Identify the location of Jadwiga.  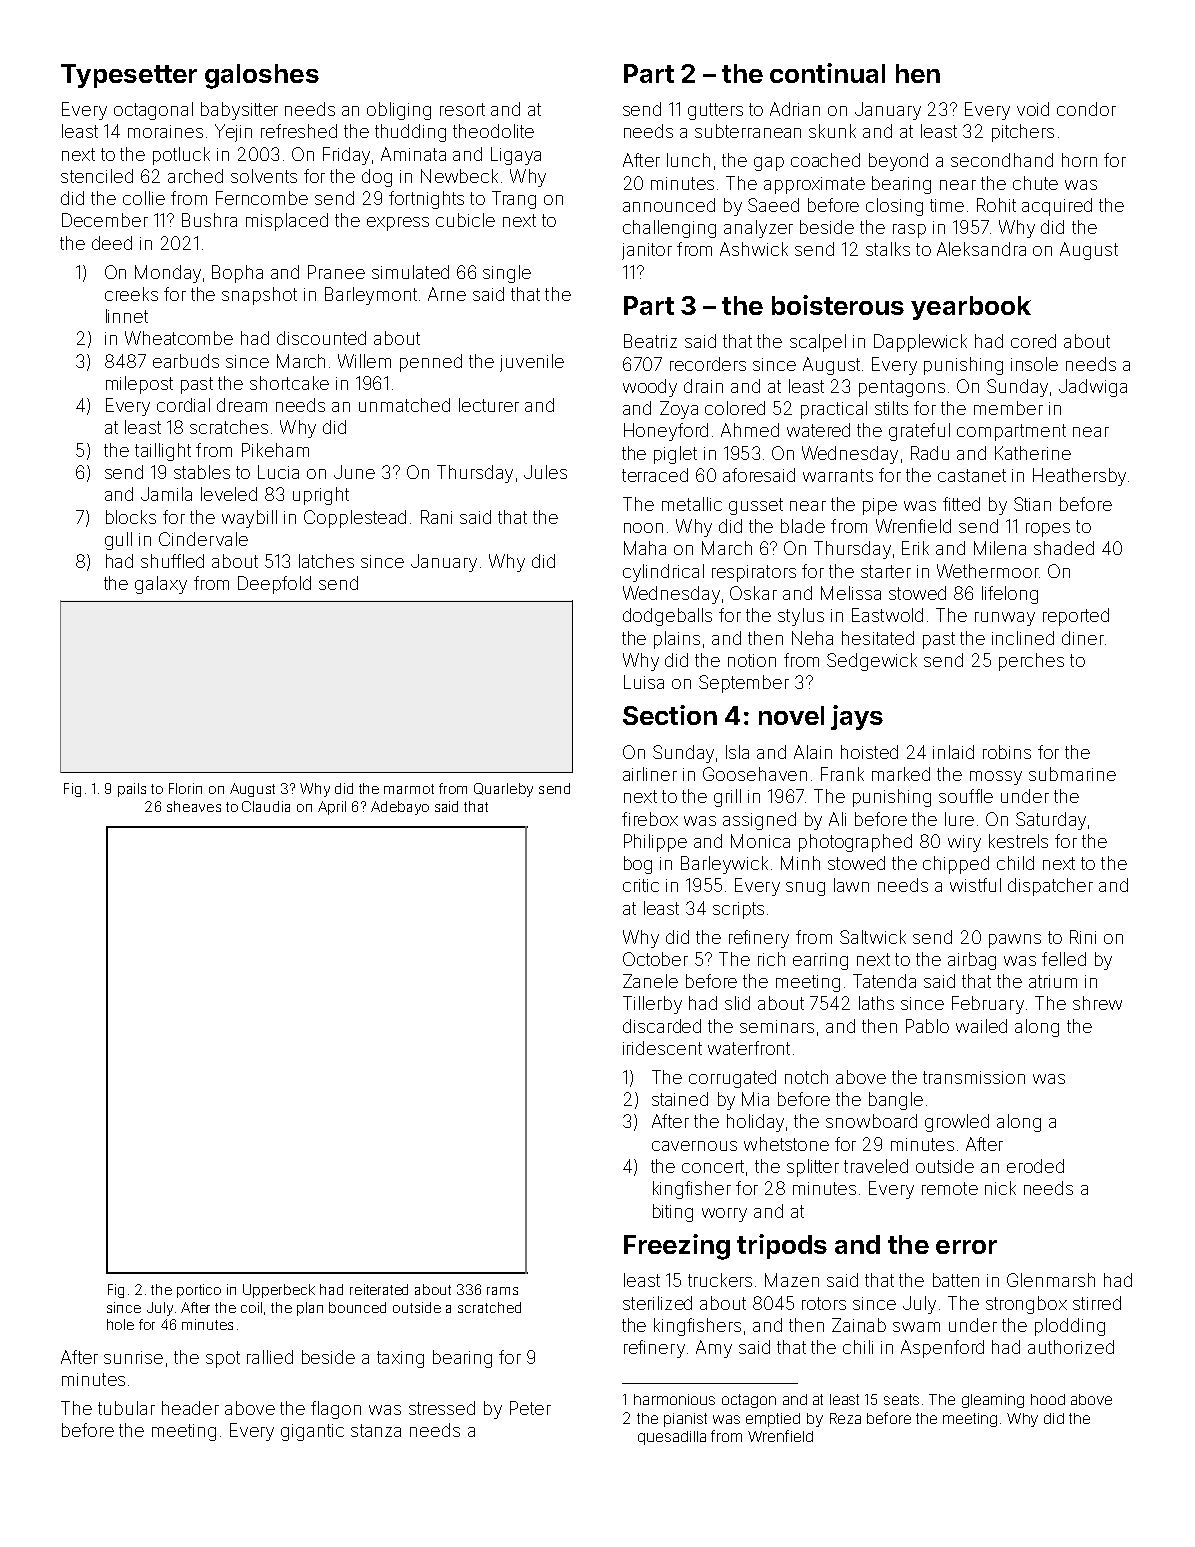
(1093, 388).
